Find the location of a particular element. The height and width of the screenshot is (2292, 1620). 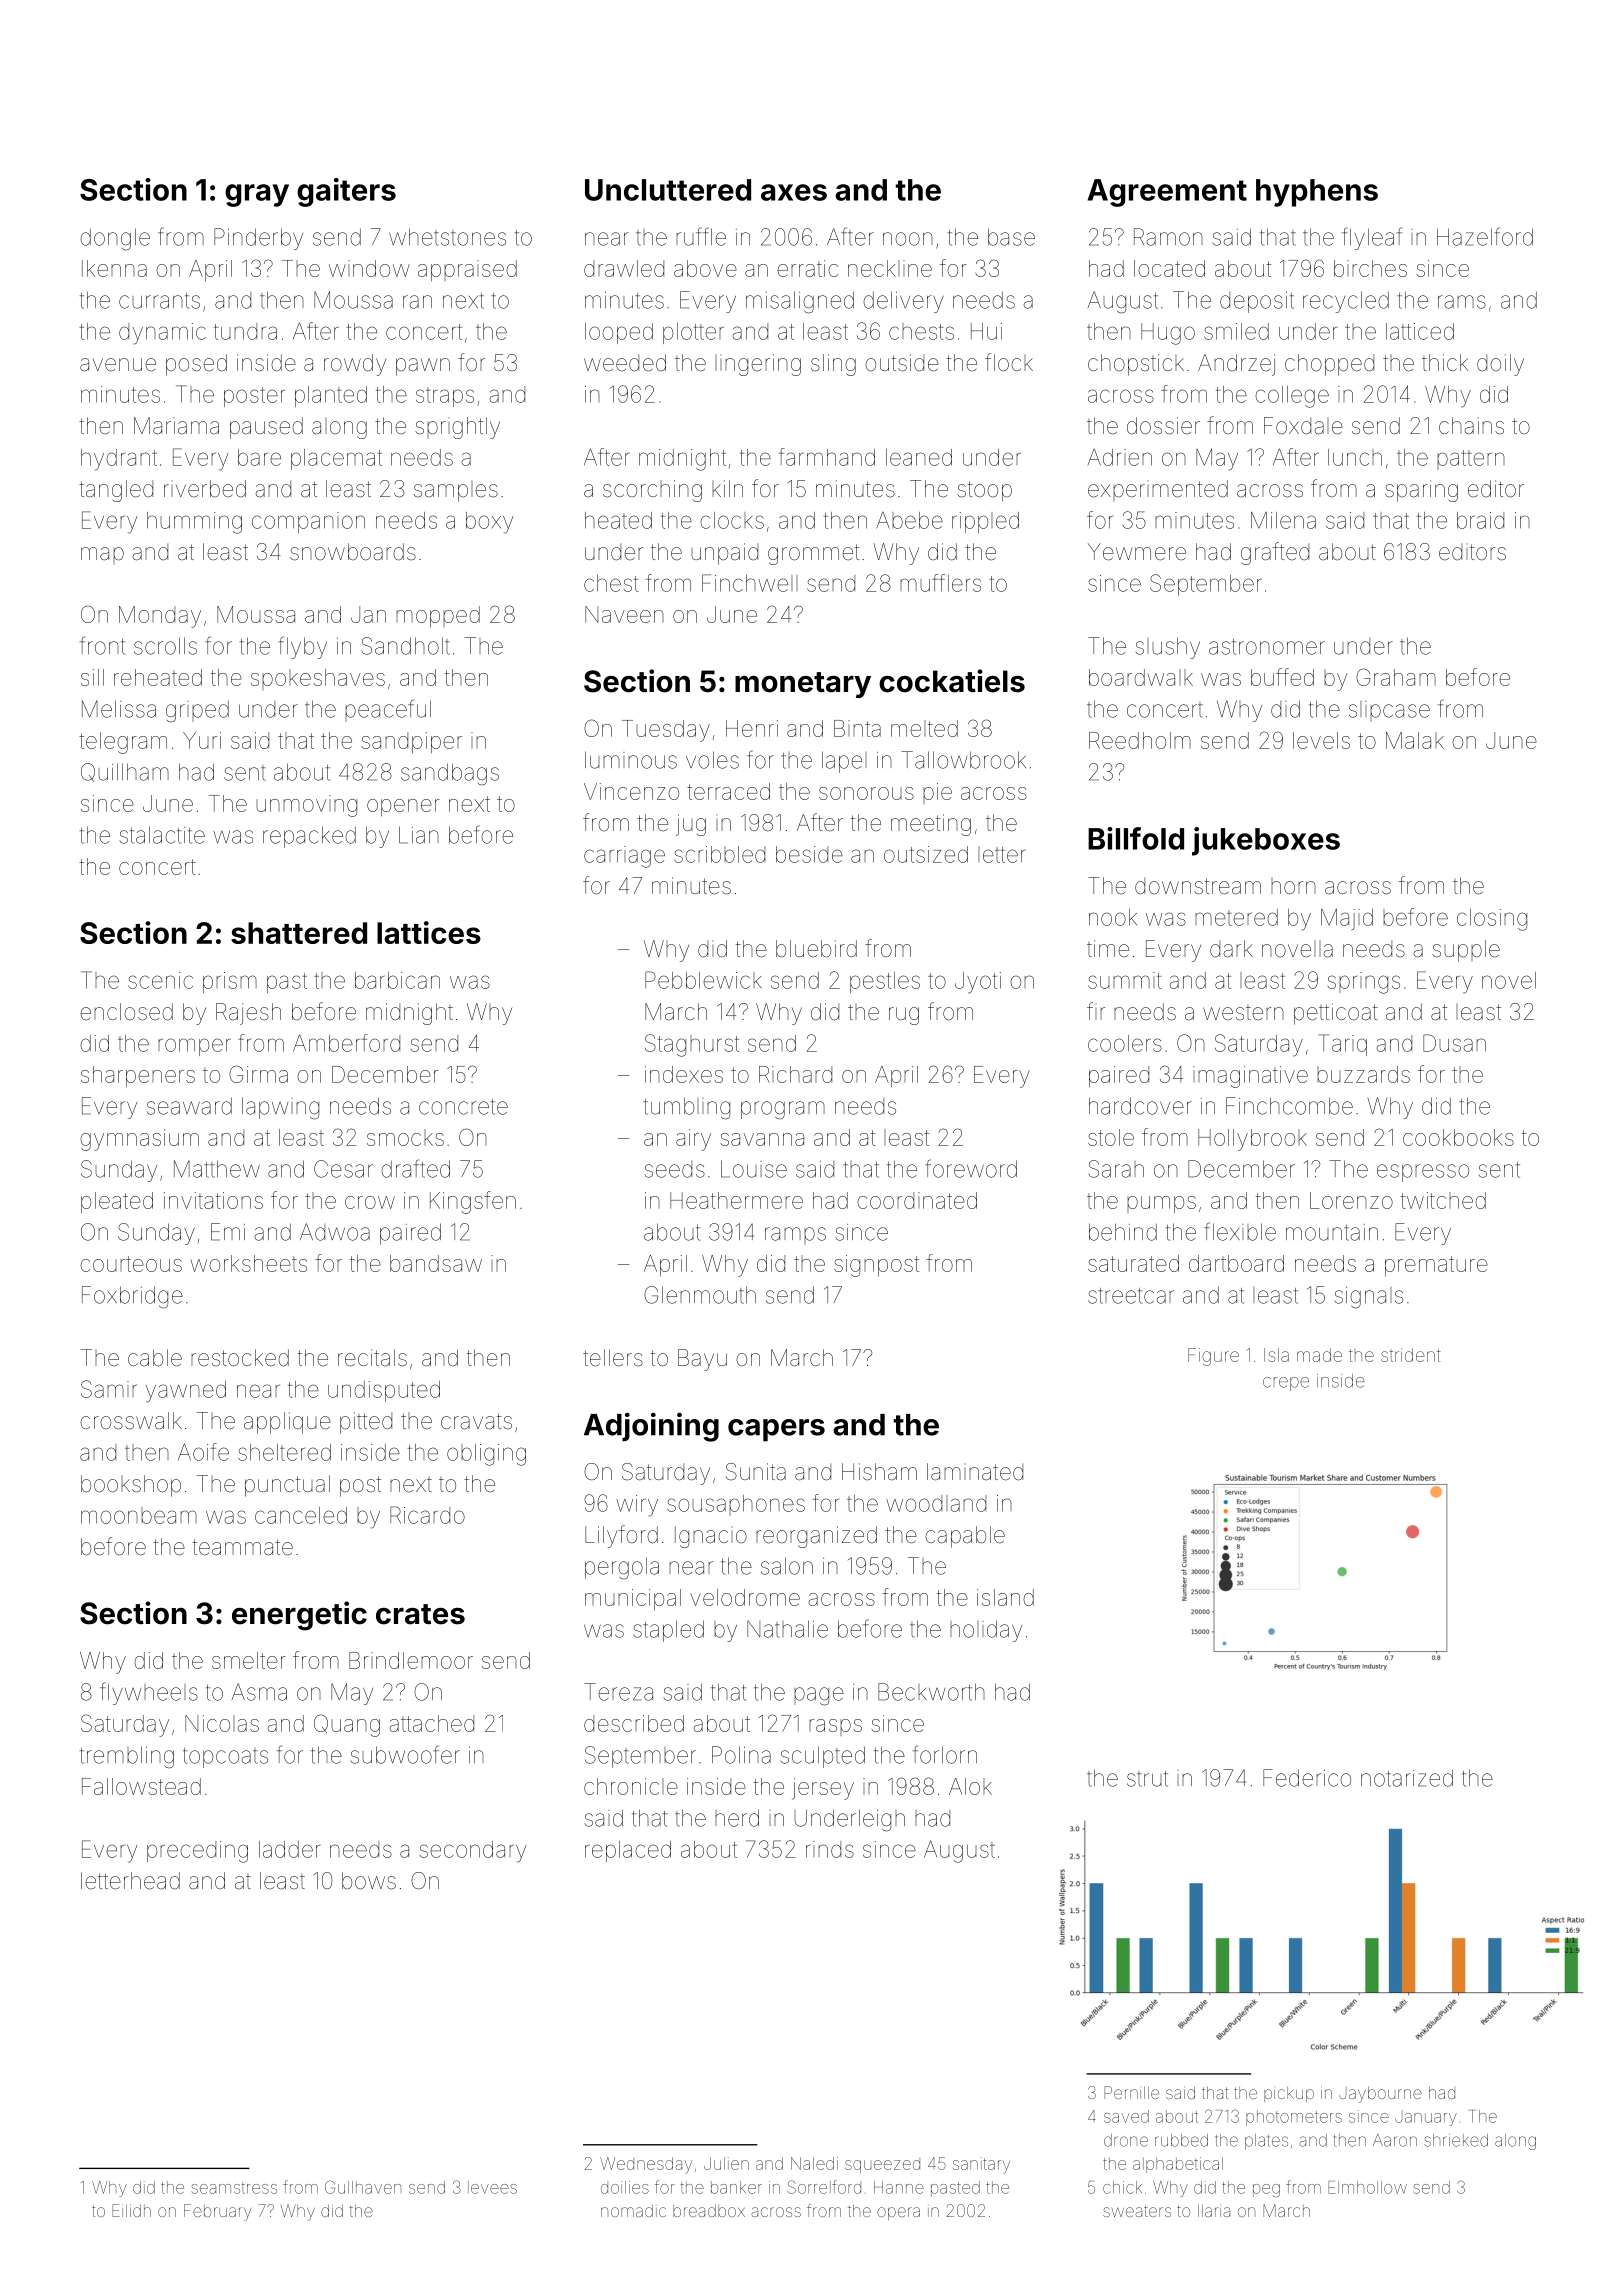

Yuri is located at coordinates (202, 740).
